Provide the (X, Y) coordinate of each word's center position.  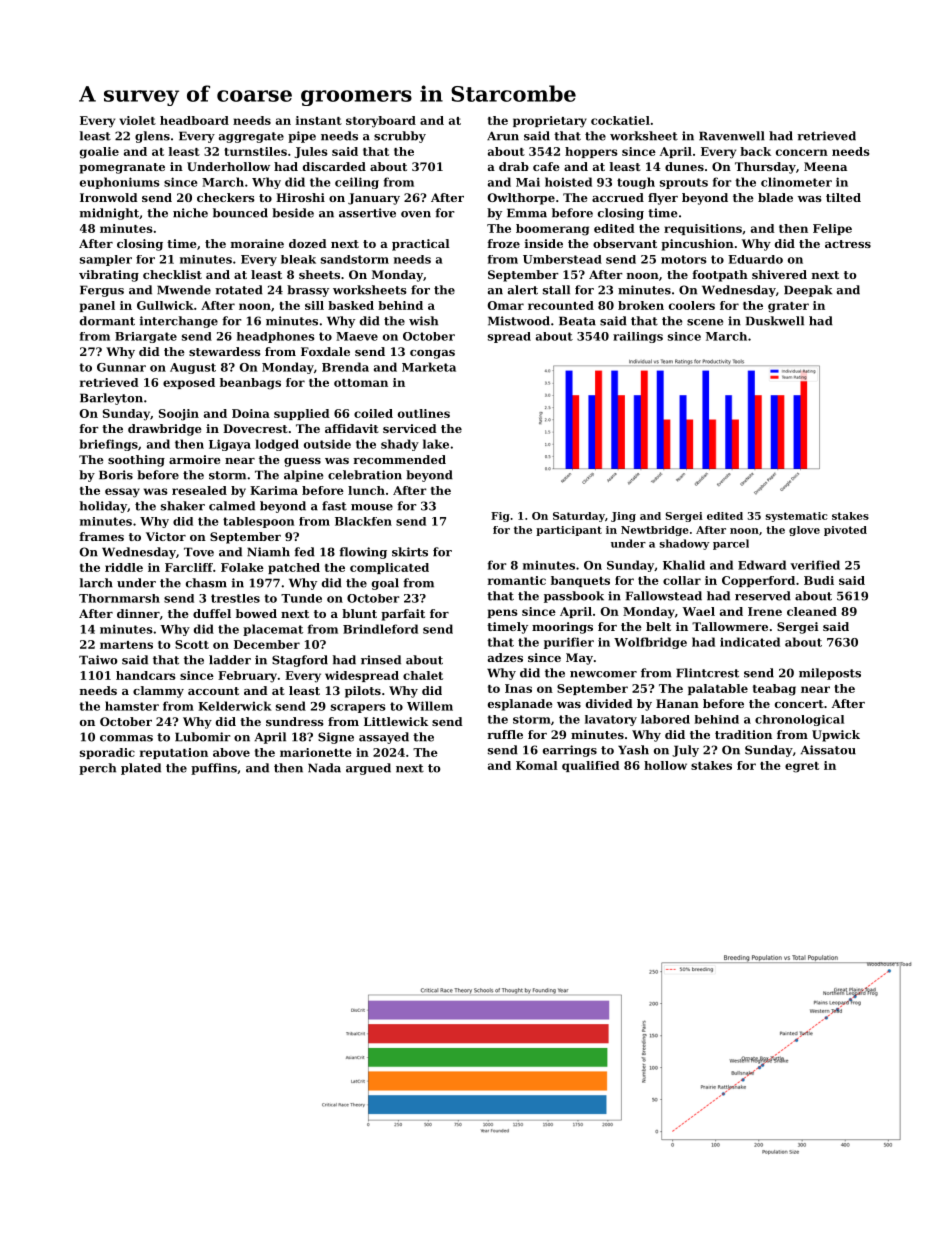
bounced (240, 213)
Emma (527, 213)
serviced (410, 428)
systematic (797, 517)
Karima (274, 490)
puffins (214, 769)
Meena (825, 166)
